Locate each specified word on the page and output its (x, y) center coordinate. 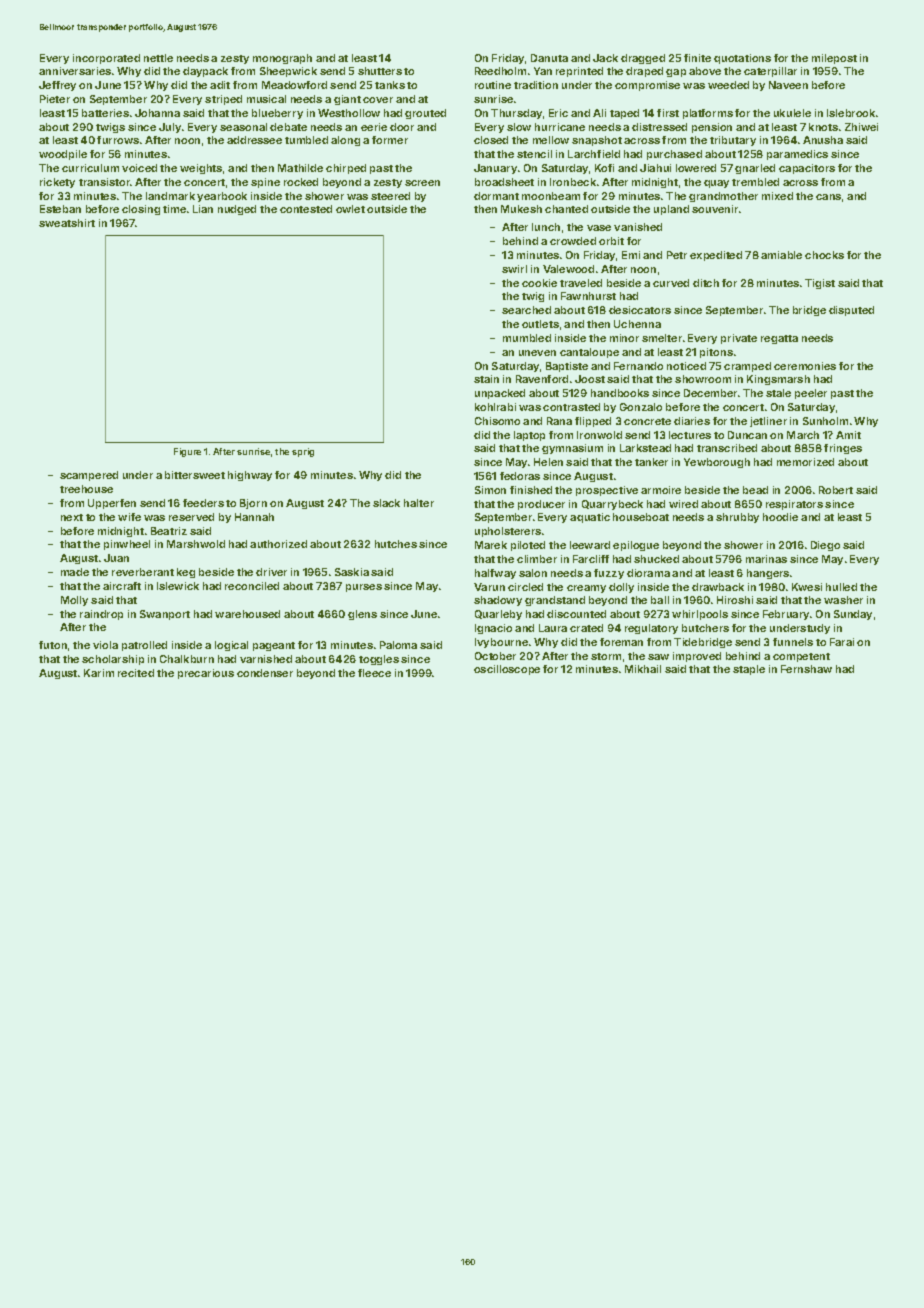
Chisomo (497, 421)
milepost (834, 59)
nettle (158, 58)
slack (386, 503)
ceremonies (805, 366)
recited (136, 673)
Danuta (549, 58)
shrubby (737, 518)
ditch (706, 283)
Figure (187, 452)
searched (526, 310)
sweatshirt (67, 223)
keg (186, 573)
